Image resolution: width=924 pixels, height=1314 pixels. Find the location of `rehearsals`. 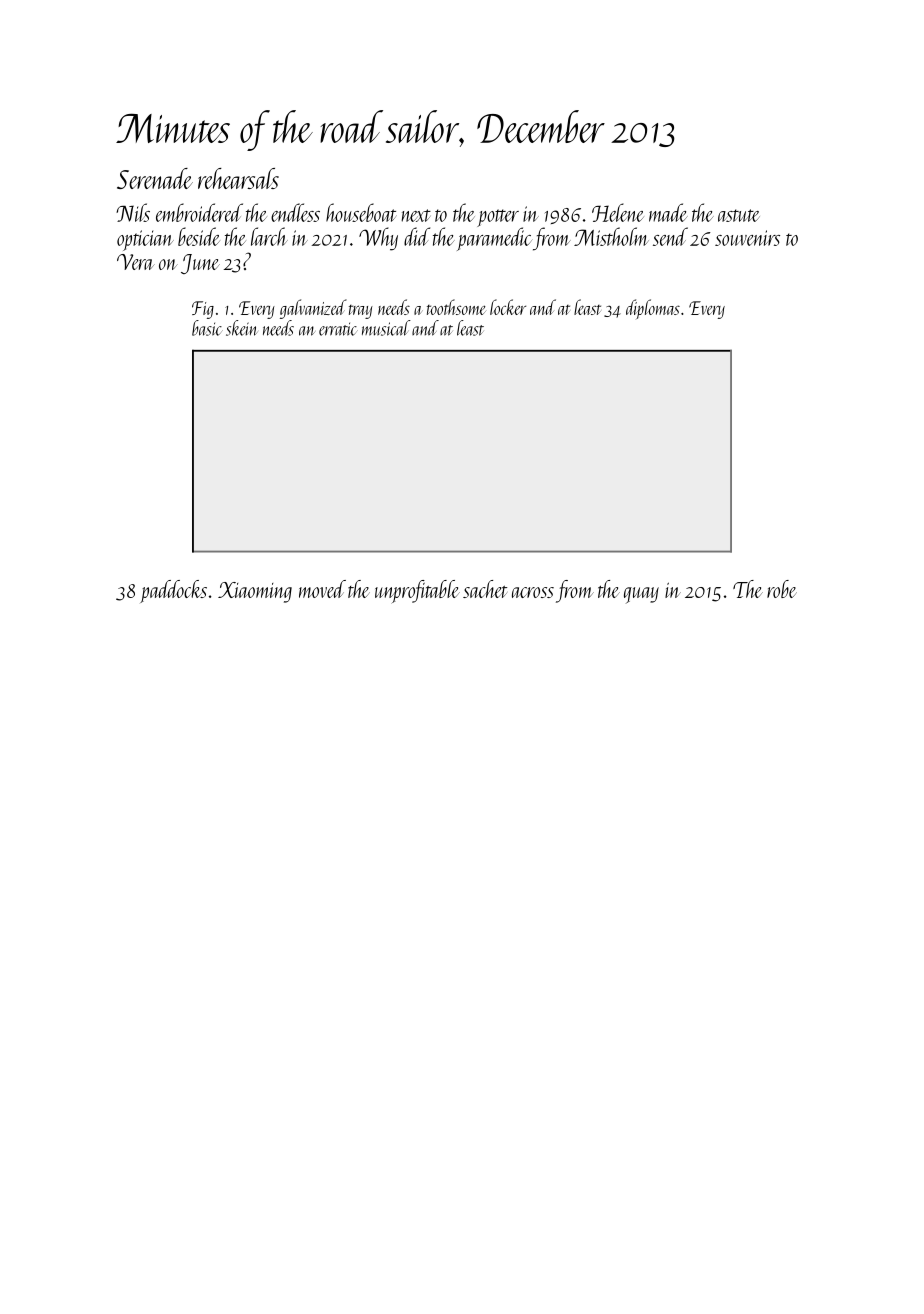

rehearsals is located at coordinates (238, 178).
